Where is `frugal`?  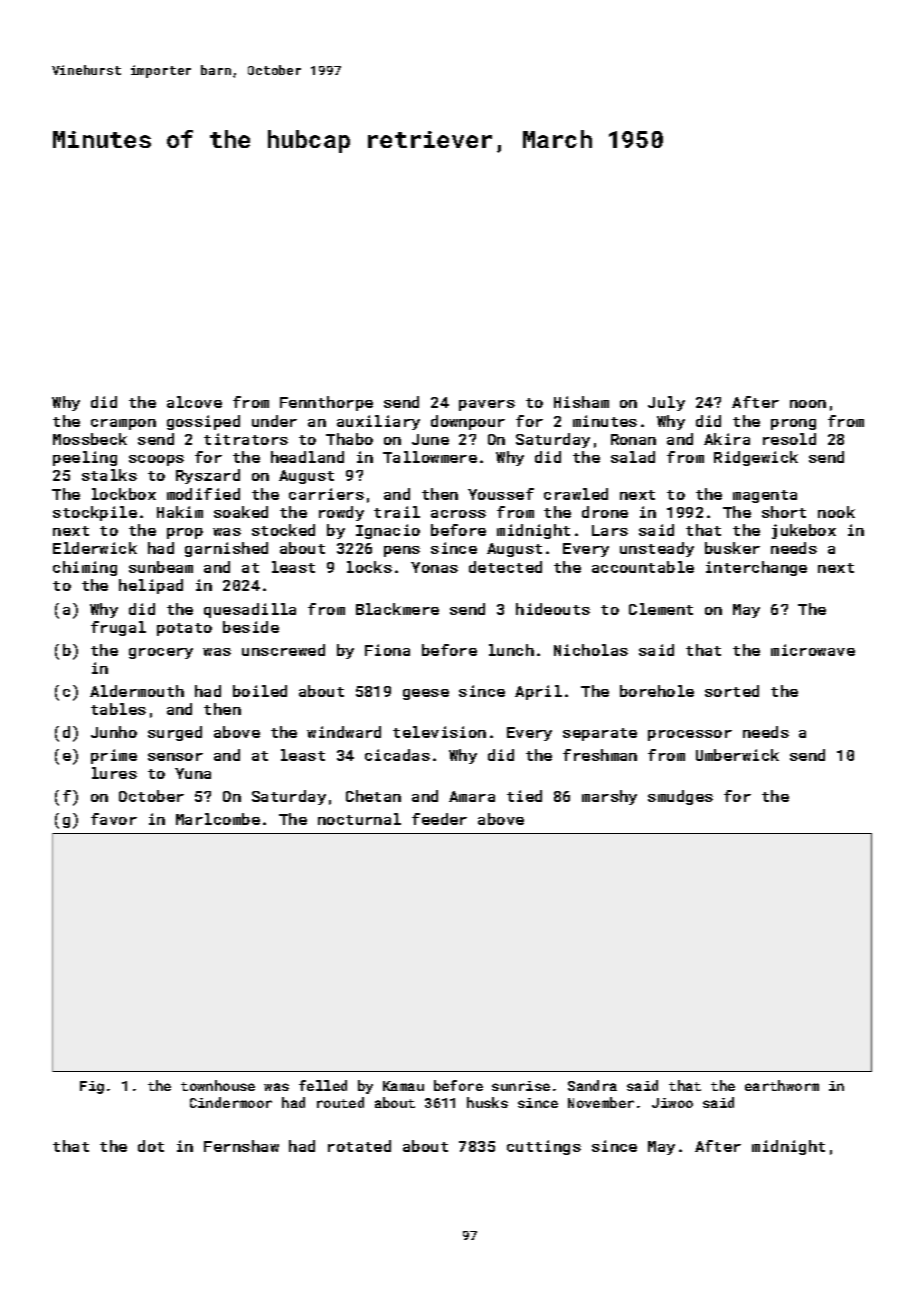 frugal is located at coordinates (118, 628).
